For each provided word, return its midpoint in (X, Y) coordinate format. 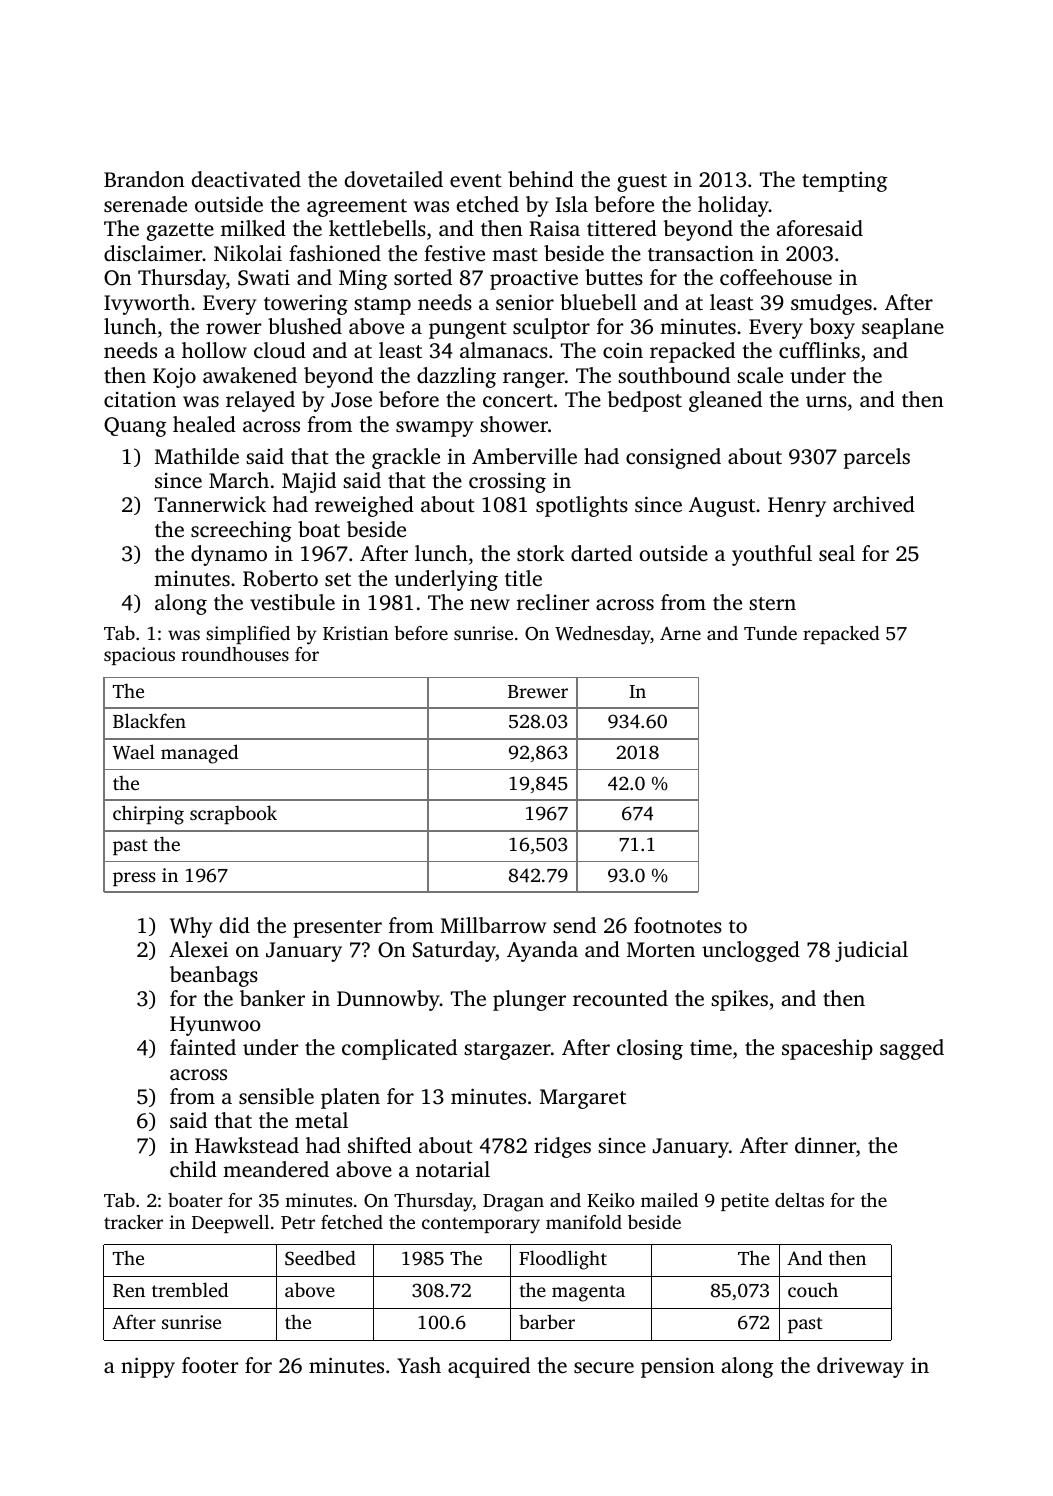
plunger (529, 1000)
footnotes (678, 925)
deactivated (246, 179)
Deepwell (230, 1224)
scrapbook (233, 814)
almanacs (504, 350)
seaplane (903, 328)
